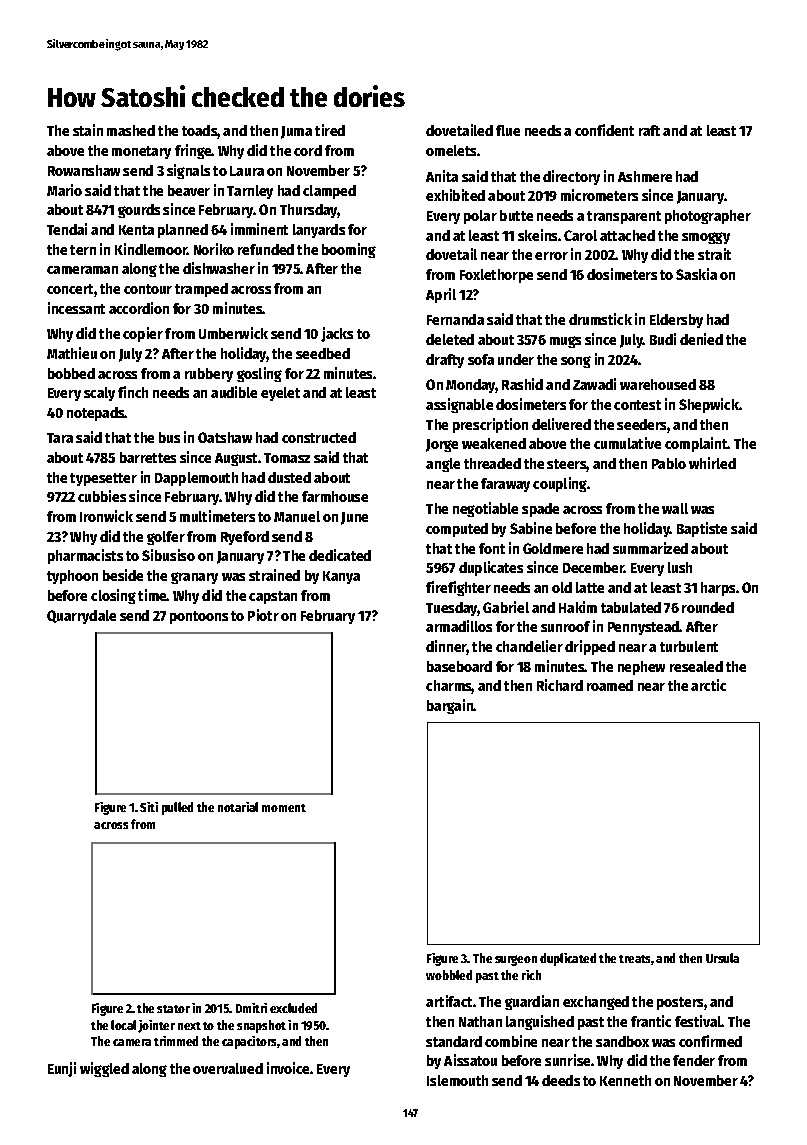 The width and height of the image is (807, 1145). What do you see at coordinates (330, 130) in the image?
I see `tired` at bounding box center [330, 130].
